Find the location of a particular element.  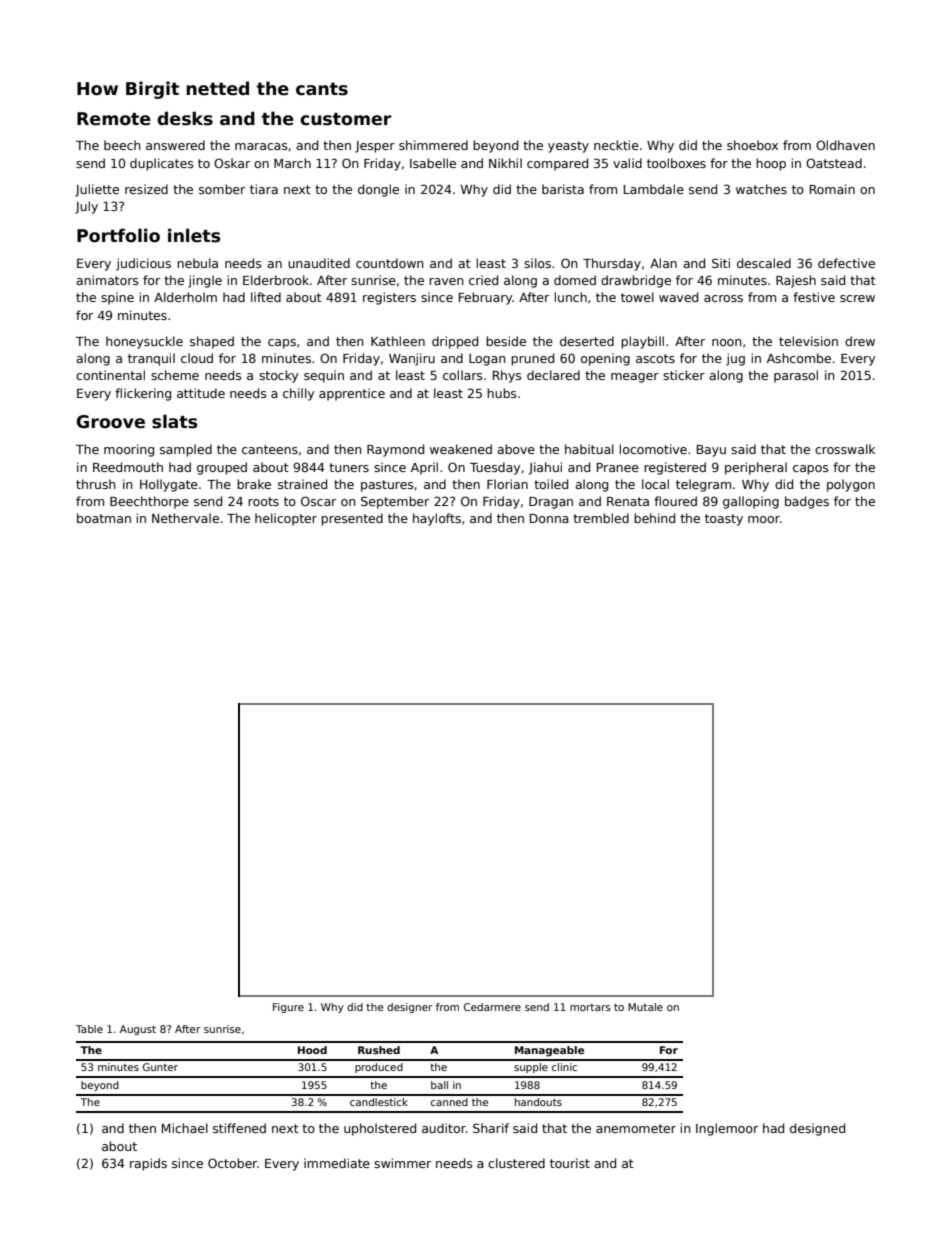

boatman is located at coordinates (104, 518).
